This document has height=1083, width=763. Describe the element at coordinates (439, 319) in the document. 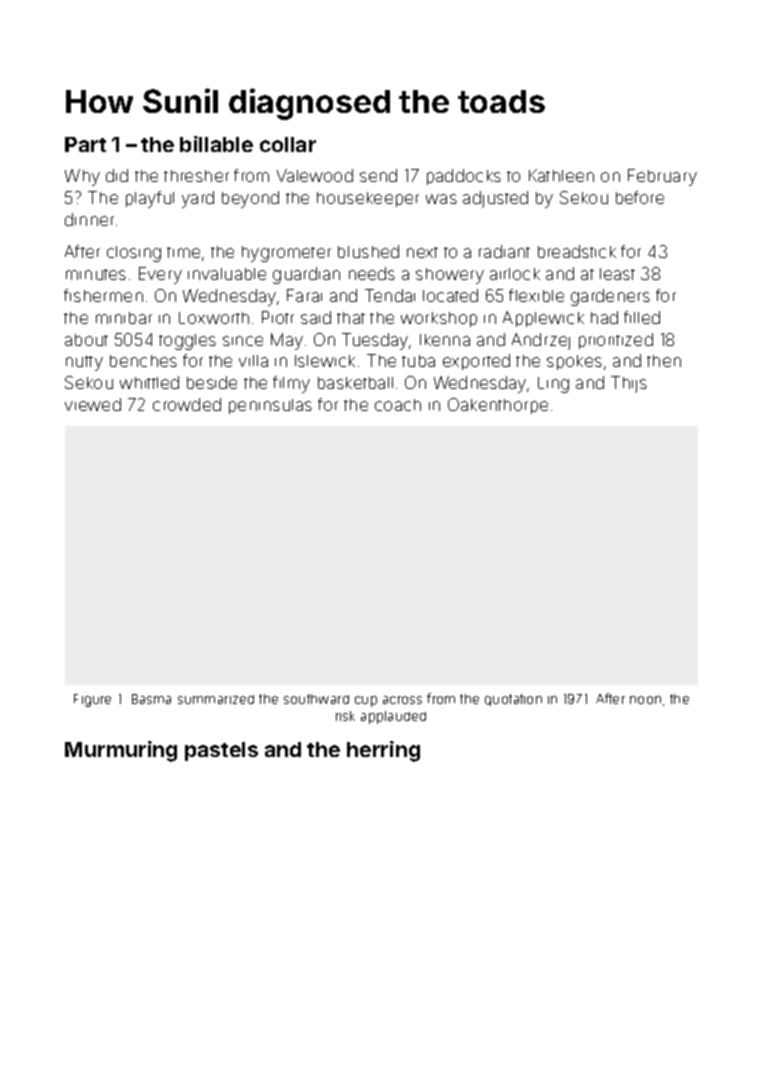

I see `workshop` at that location.
